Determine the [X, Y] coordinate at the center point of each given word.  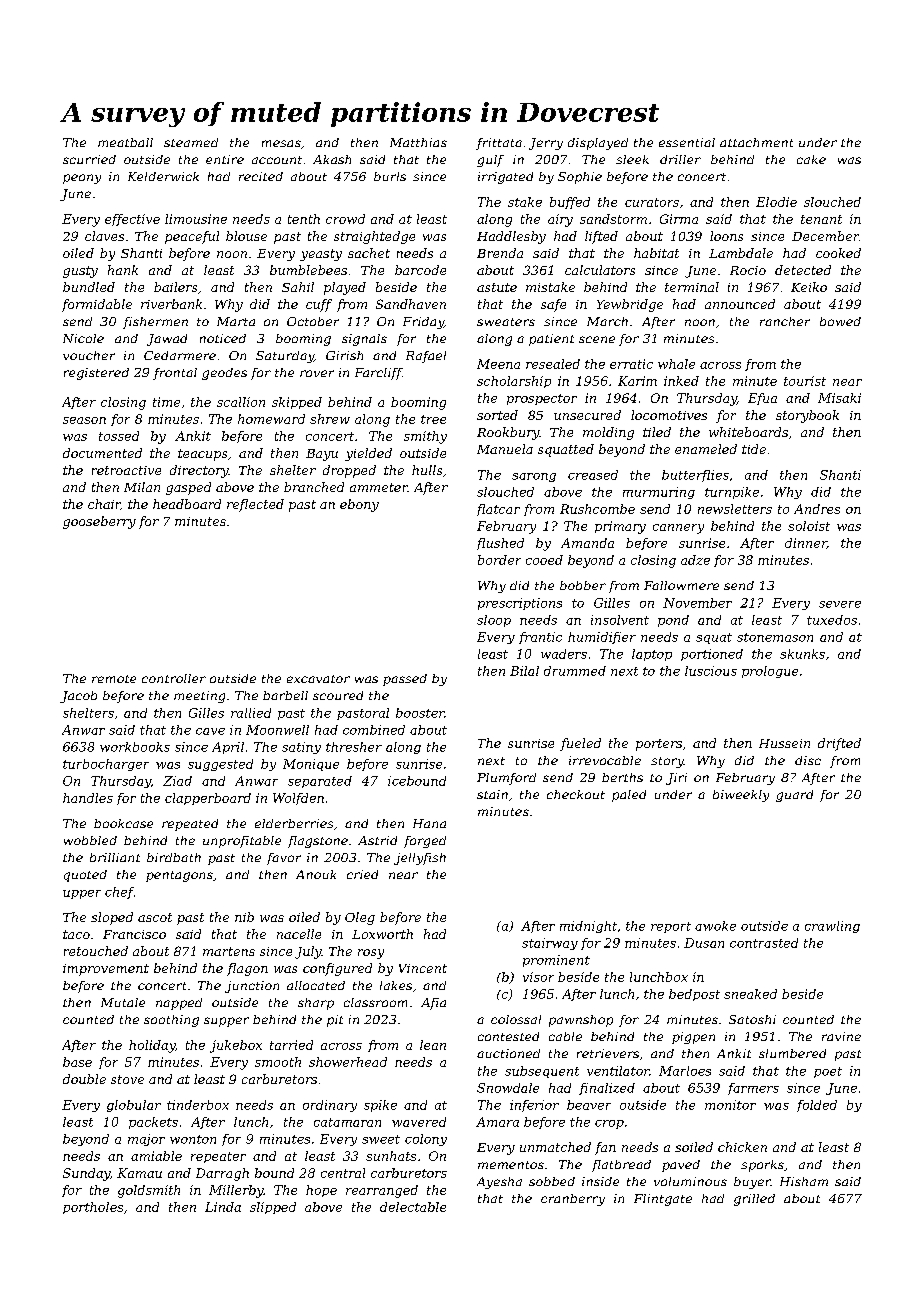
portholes [93, 1208]
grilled [754, 1200]
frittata [499, 144]
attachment [756, 142]
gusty [80, 272]
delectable [413, 1207]
